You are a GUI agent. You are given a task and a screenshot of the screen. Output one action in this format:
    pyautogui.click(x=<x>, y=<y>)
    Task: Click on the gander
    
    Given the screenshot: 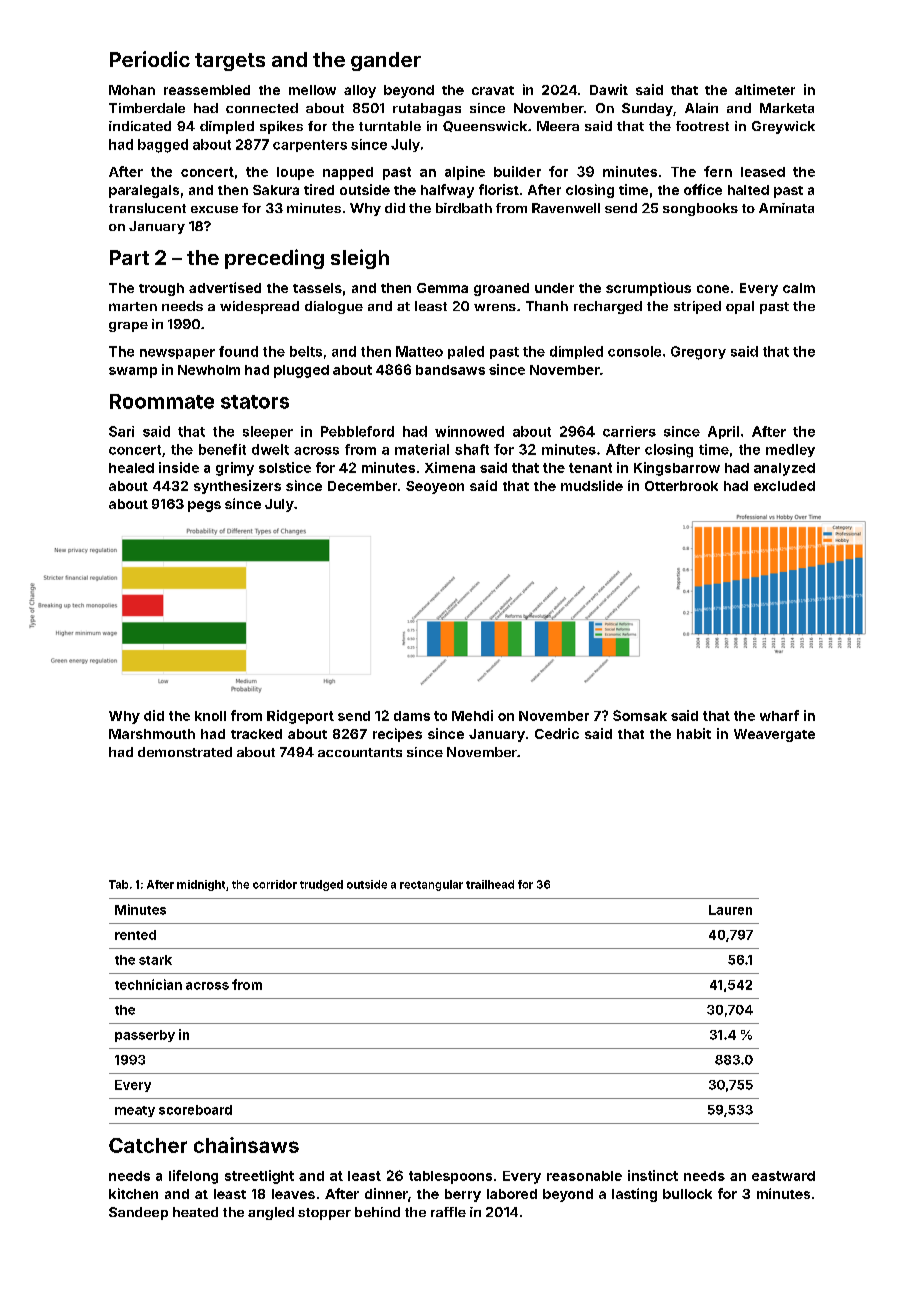 What is the action you would take?
    pyautogui.click(x=386, y=61)
